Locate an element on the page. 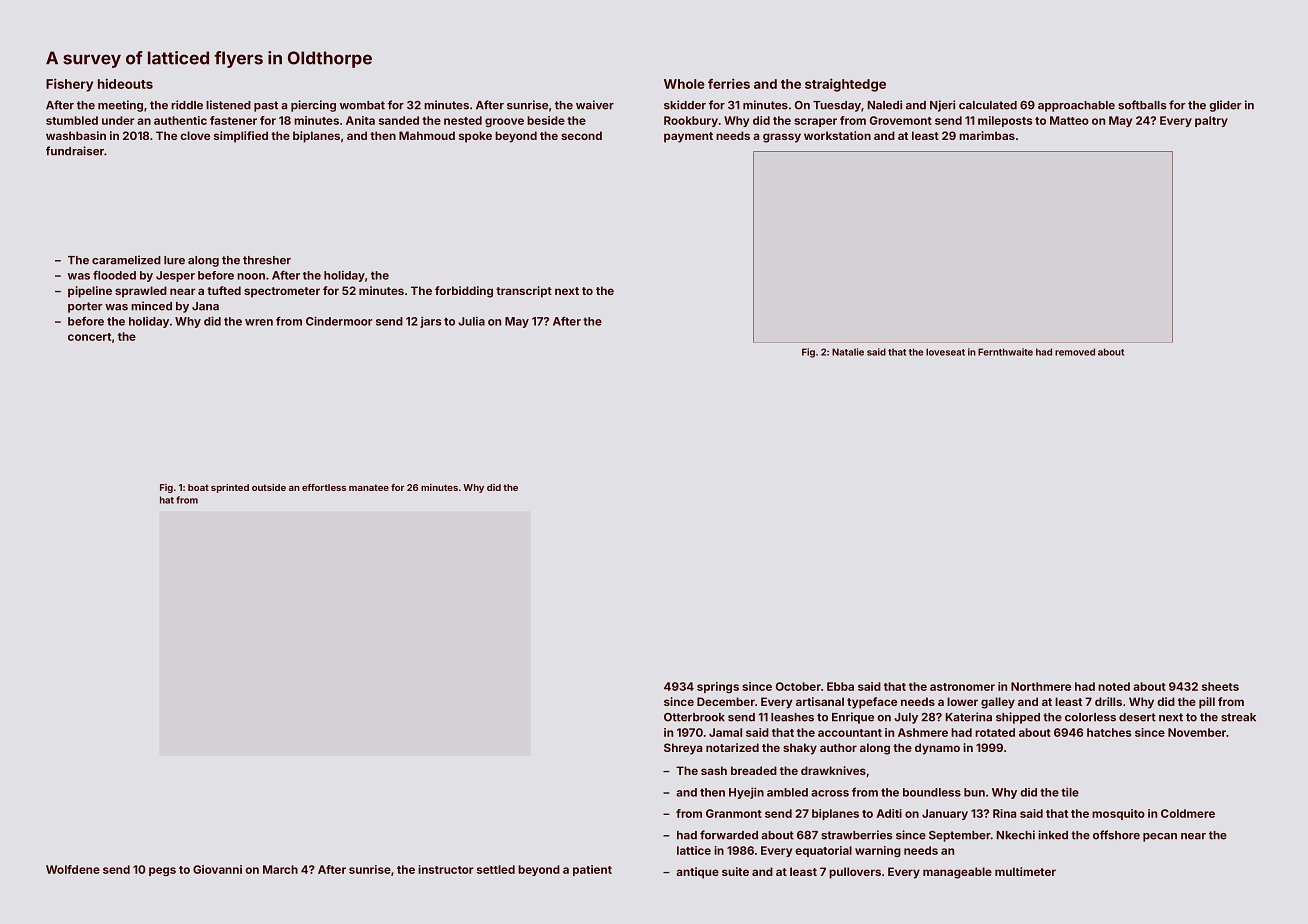 The width and height of the document is (1308, 924). Ebba is located at coordinates (840, 686).
